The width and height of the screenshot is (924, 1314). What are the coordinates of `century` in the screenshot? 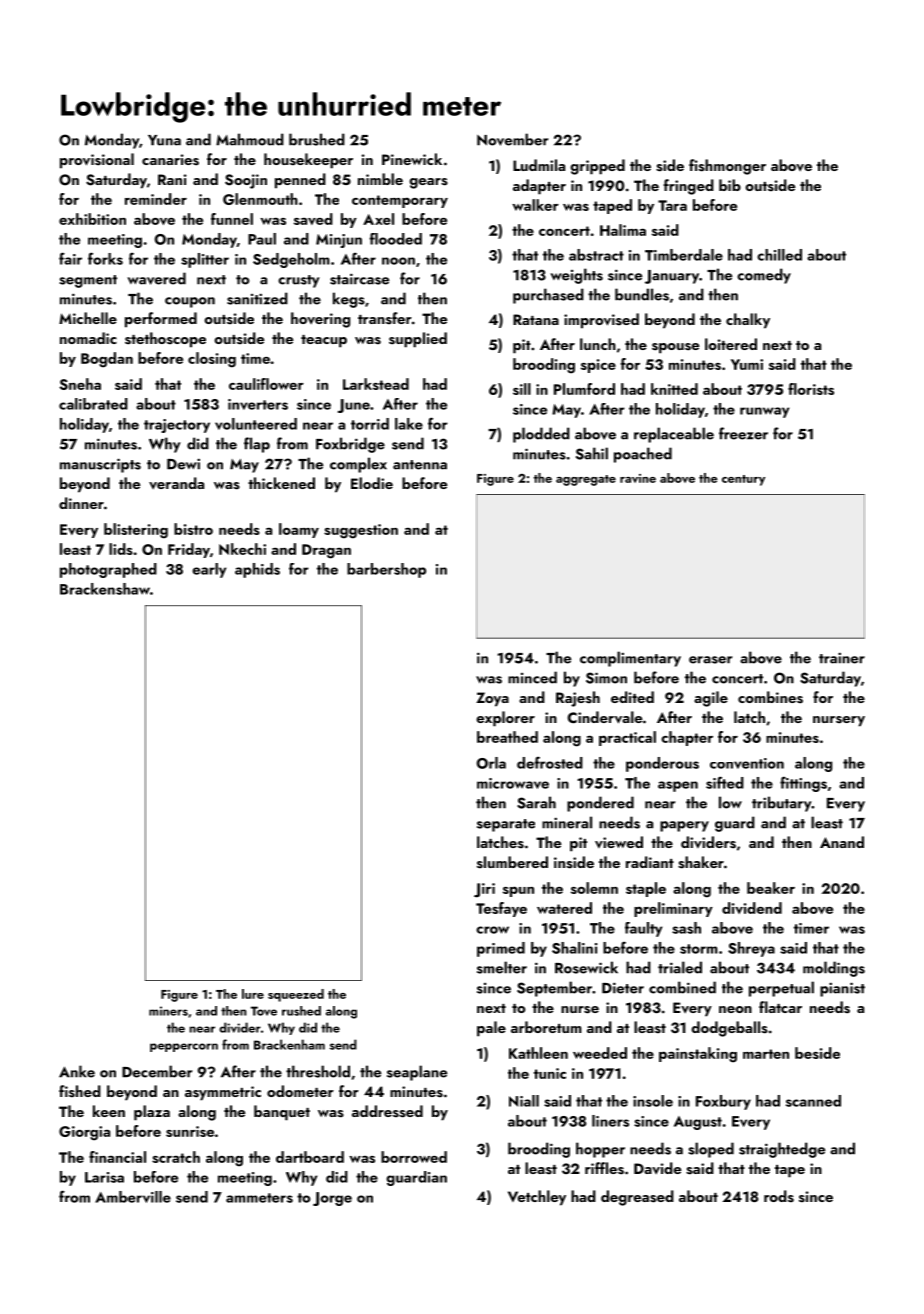 It's located at (743, 480).
